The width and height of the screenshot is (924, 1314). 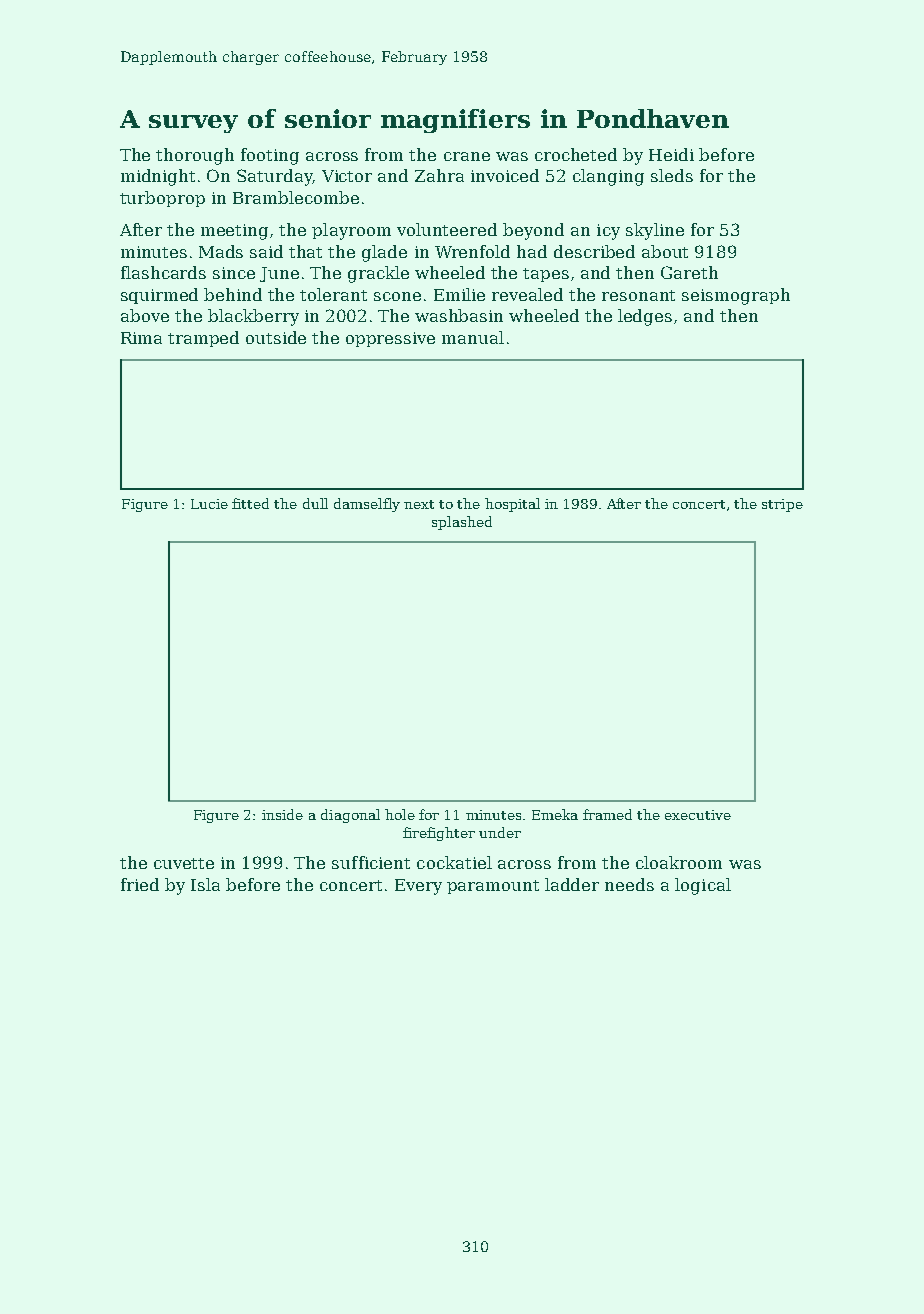 What do you see at coordinates (378, 274) in the screenshot?
I see `grackle` at bounding box center [378, 274].
